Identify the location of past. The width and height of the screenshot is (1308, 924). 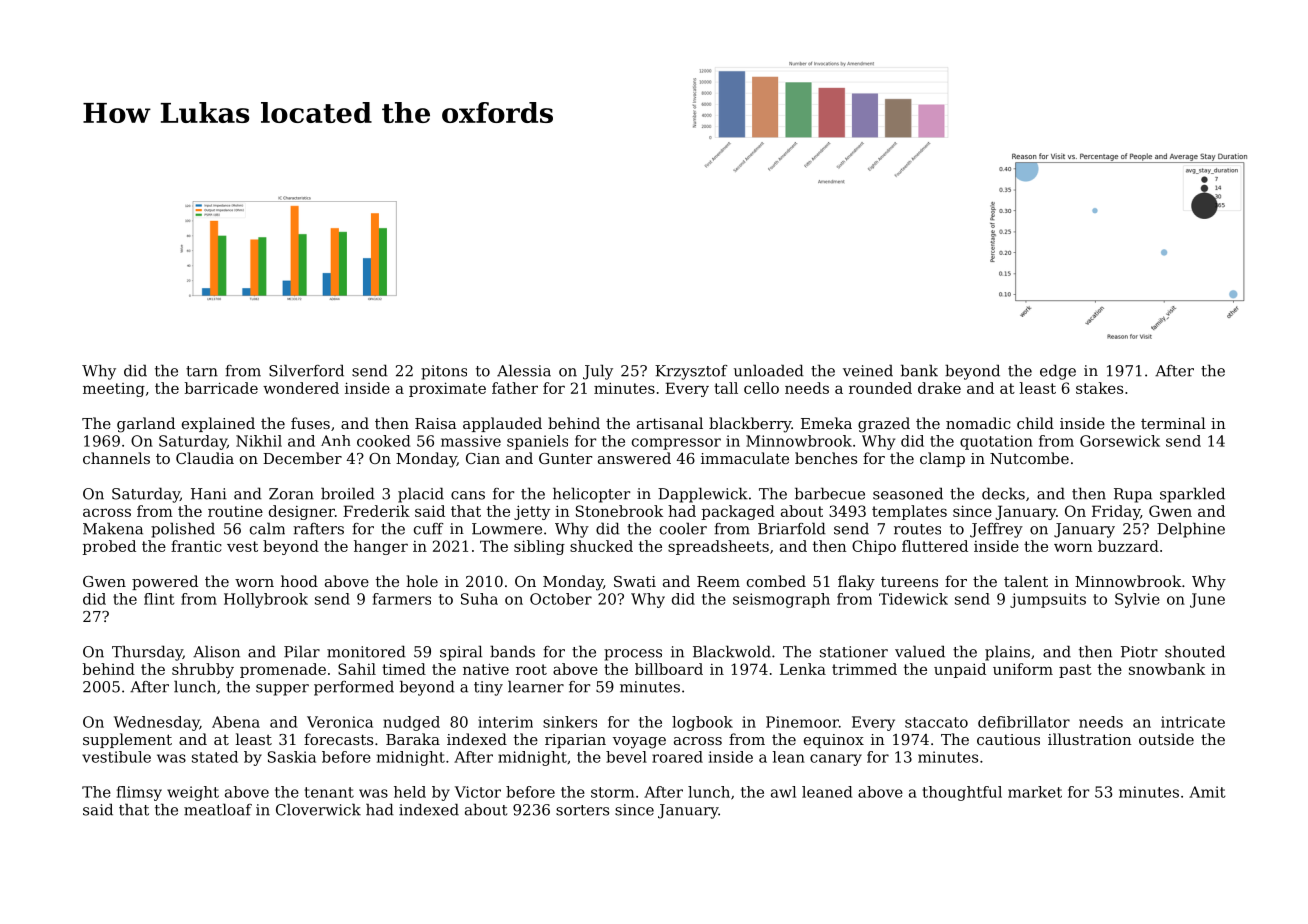
(1075, 671).
